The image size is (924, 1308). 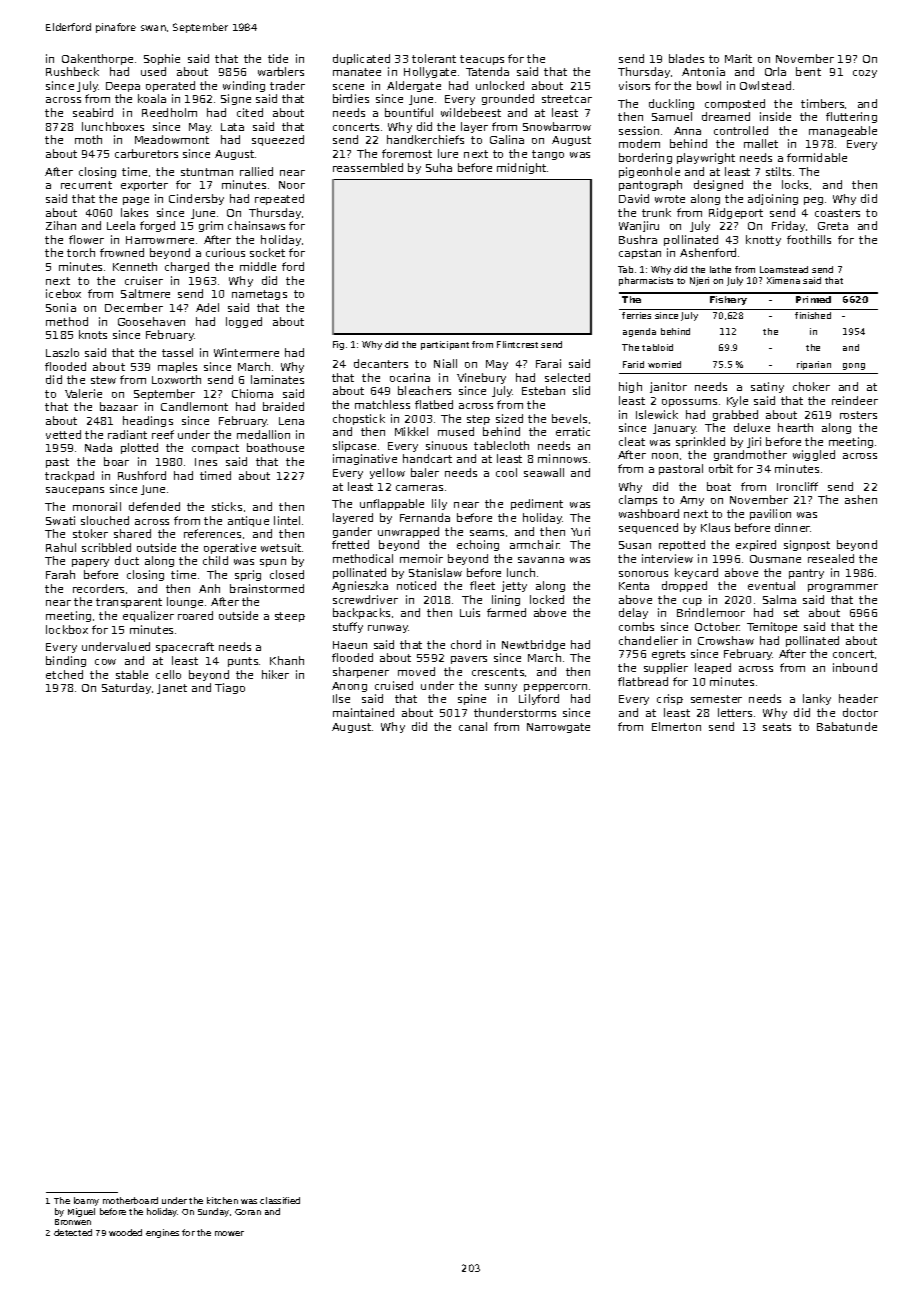 I want to click on Sunday, so click(x=213, y=1212).
